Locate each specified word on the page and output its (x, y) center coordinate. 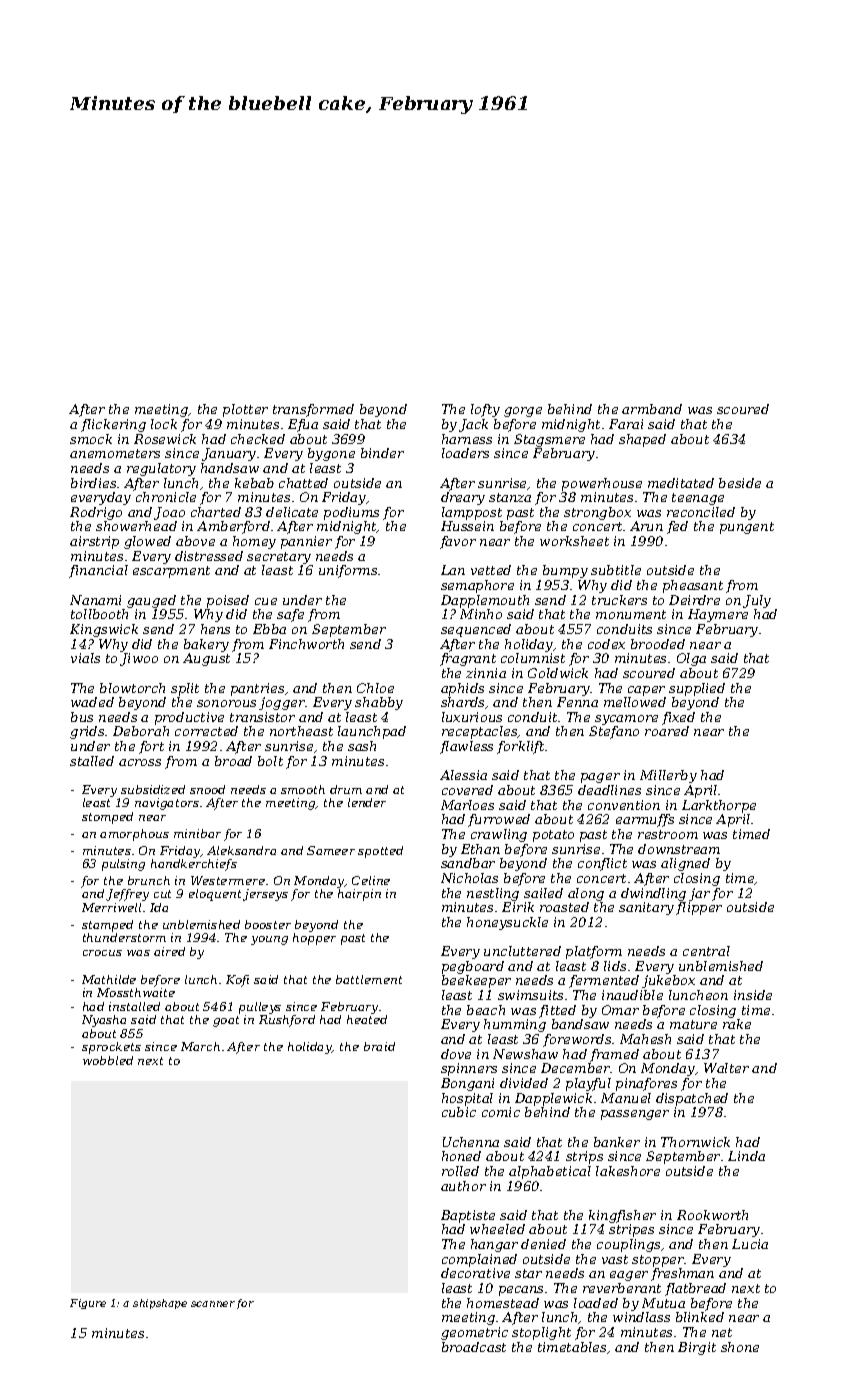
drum (346, 789)
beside (740, 483)
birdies (93, 483)
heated (367, 1019)
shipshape (160, 1304)
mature (693, 1024)
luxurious (472, 717)
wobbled (108, 1060)
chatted (303, 483)
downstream (679, 849)
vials (85, 658)
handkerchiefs (194, 865)
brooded (658, 644)
